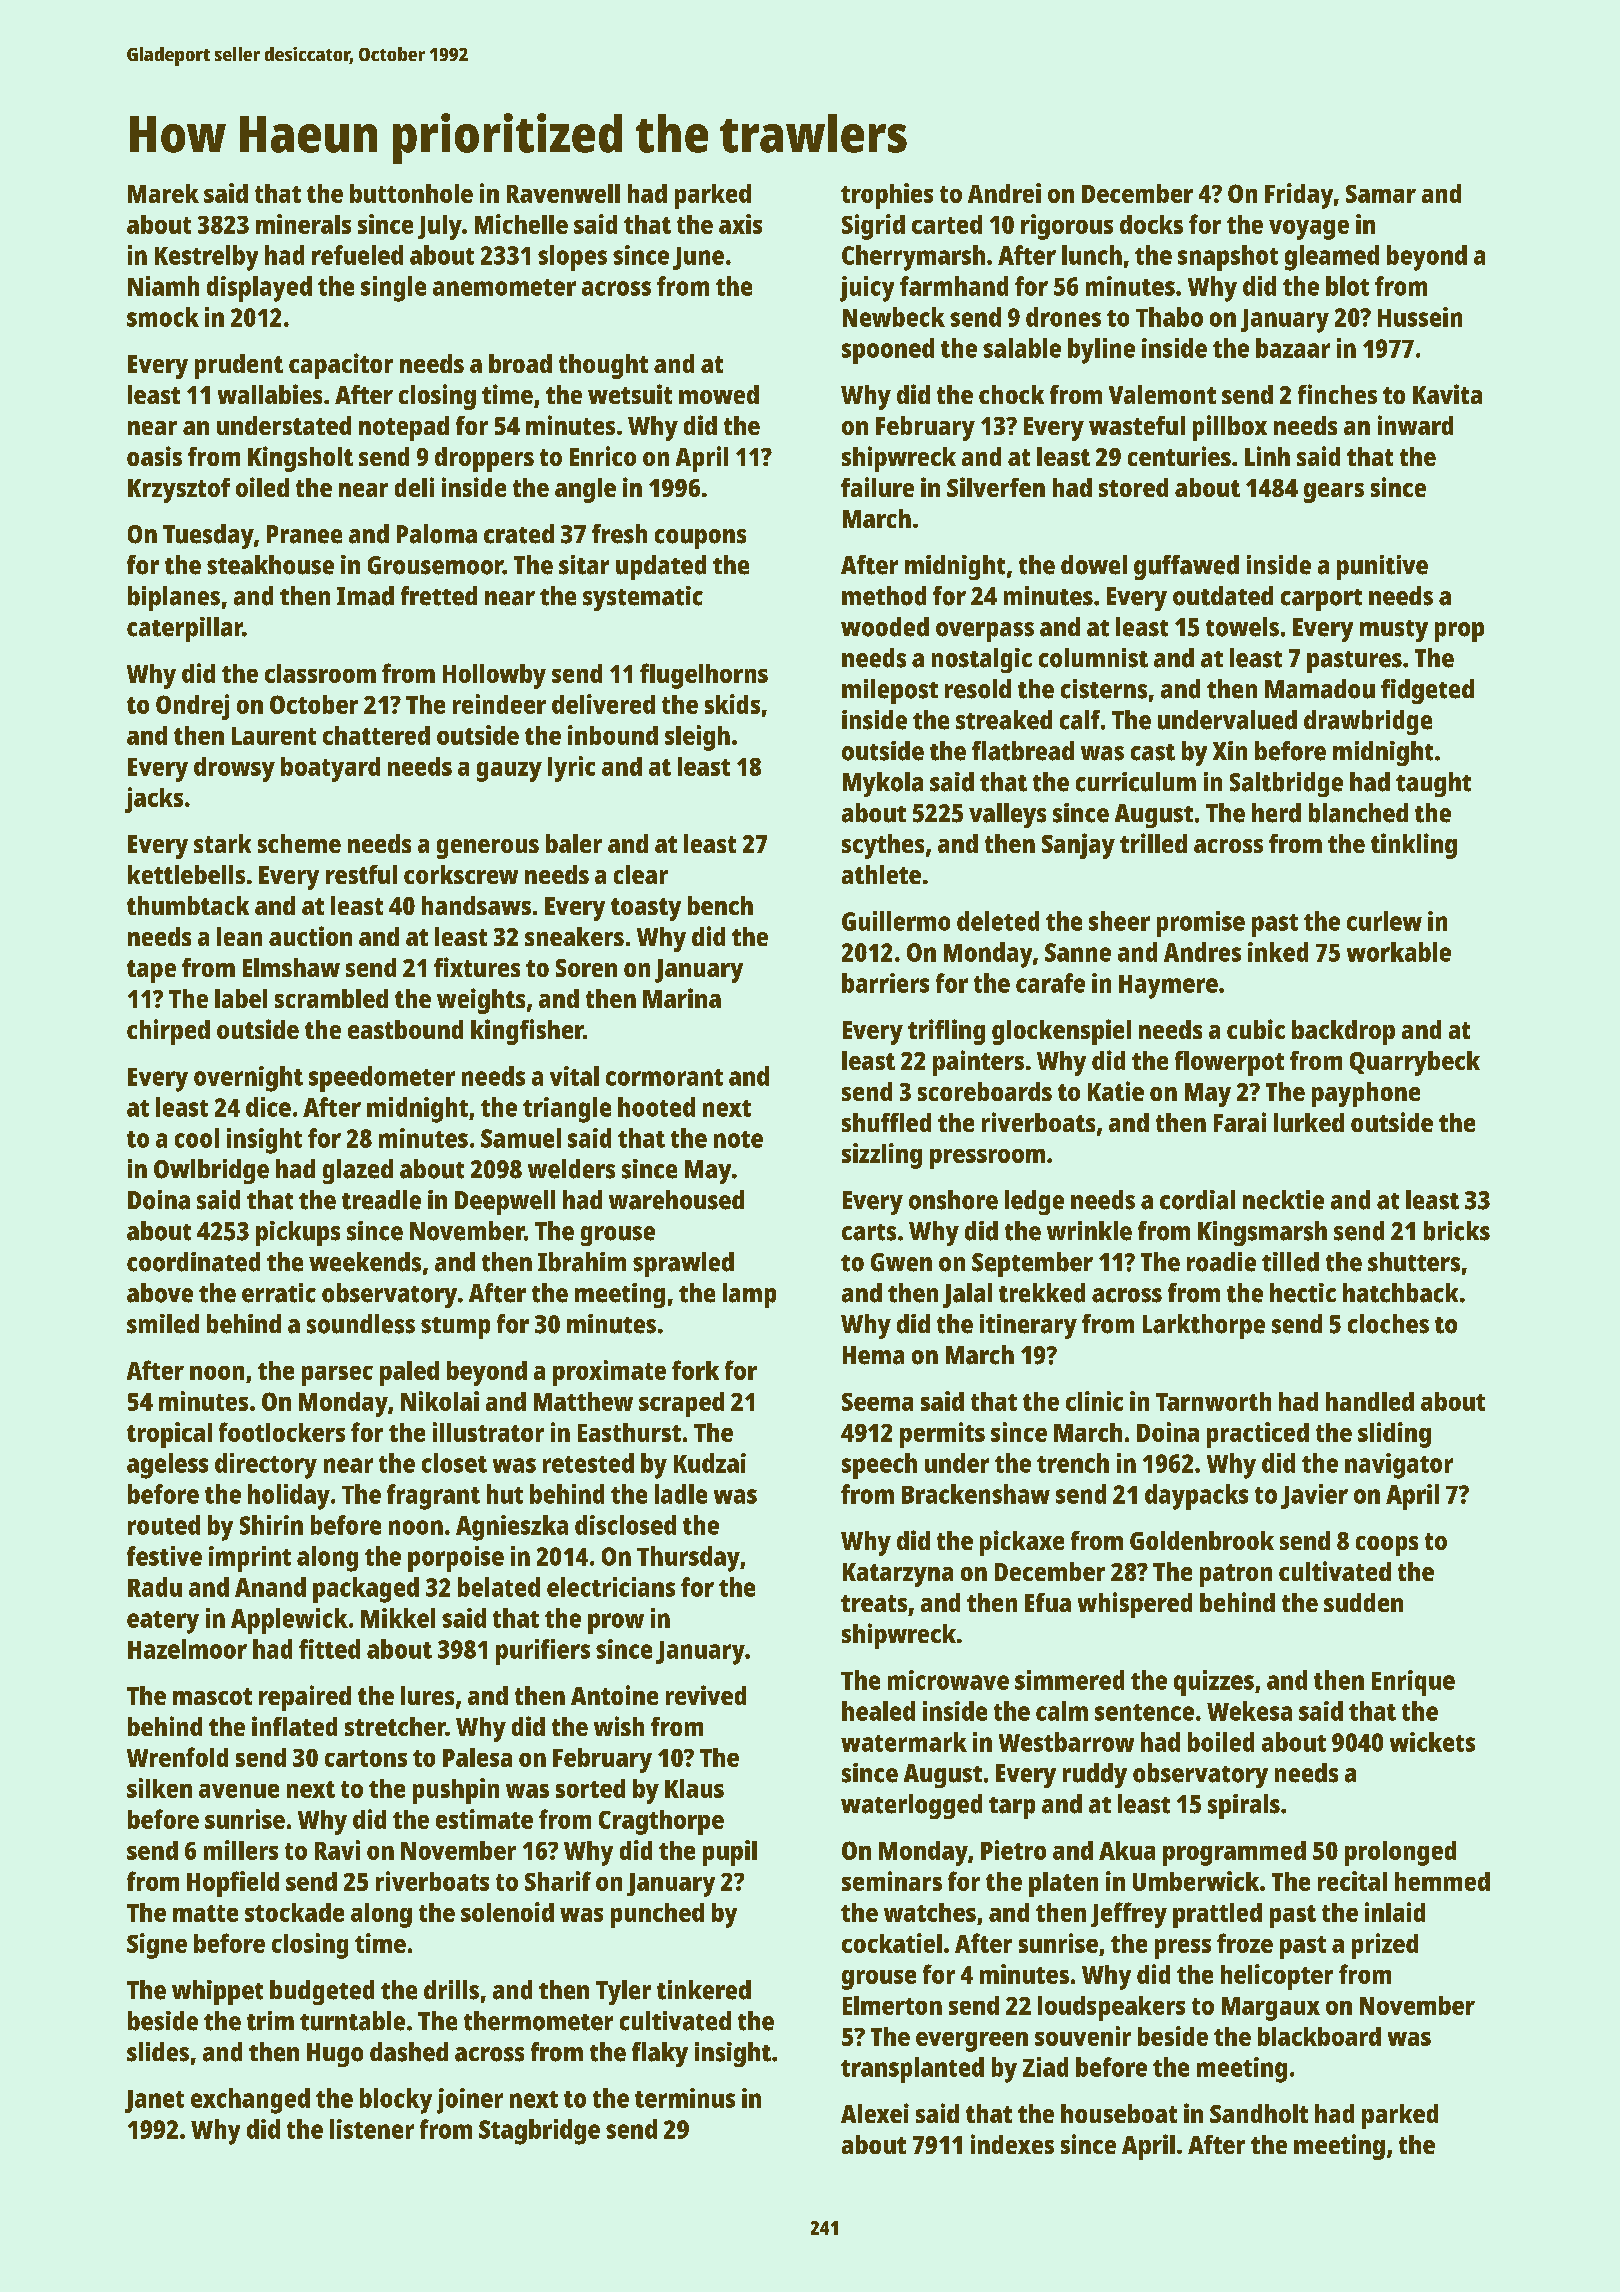 The width and height of the document is (1620, 2292). Describe the element at coordinates (1358, 813) in the document. I see `blanched` at that location.
